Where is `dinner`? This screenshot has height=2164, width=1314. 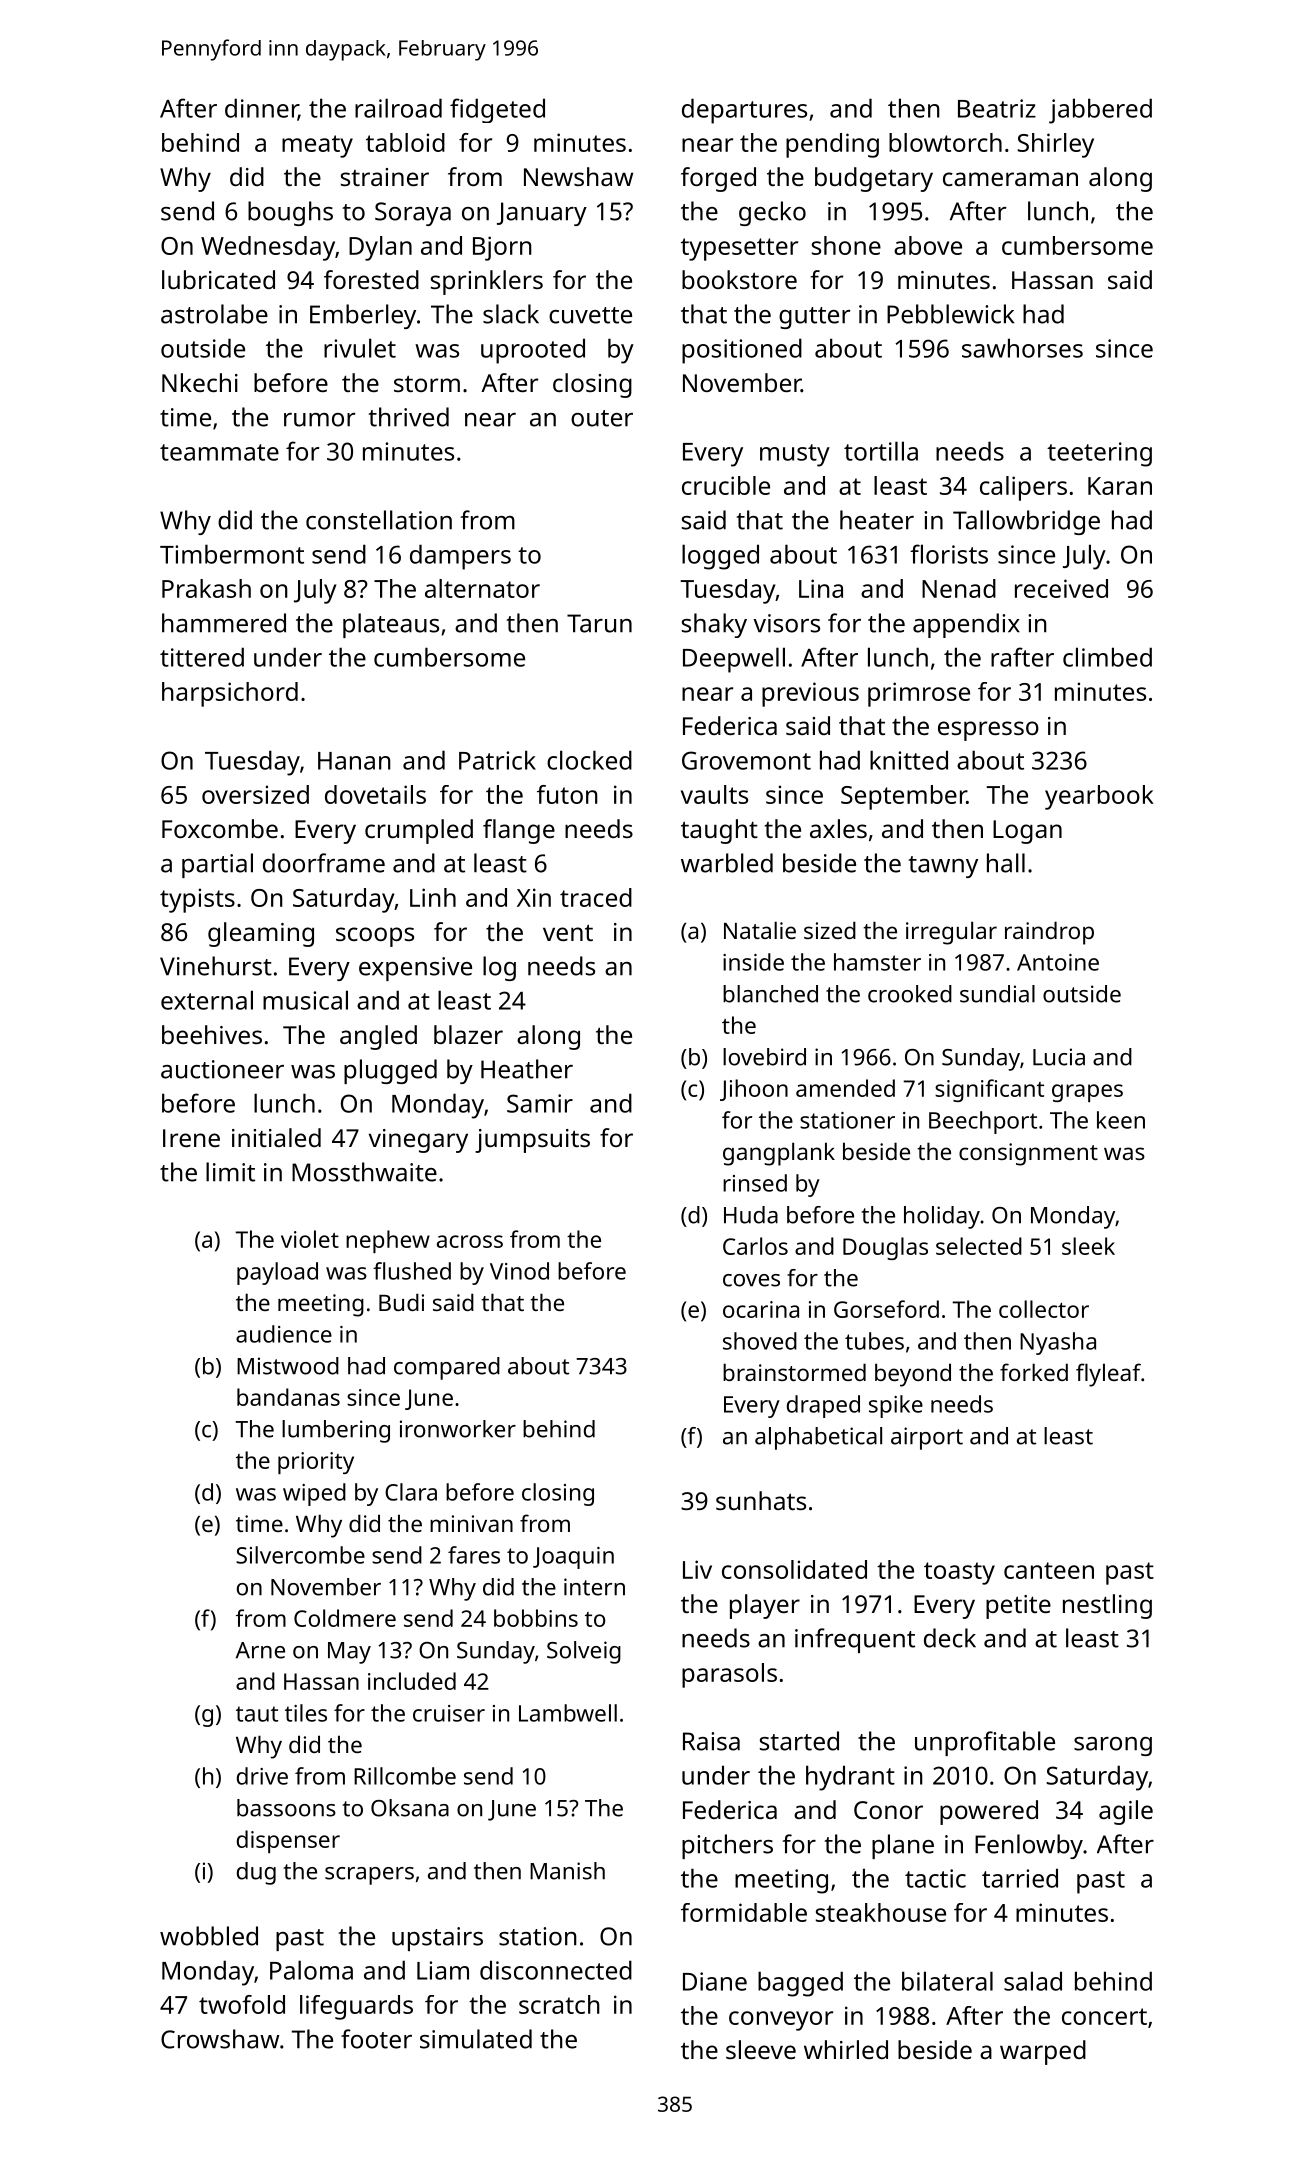 dinner is located at coordinates (261, 109).
